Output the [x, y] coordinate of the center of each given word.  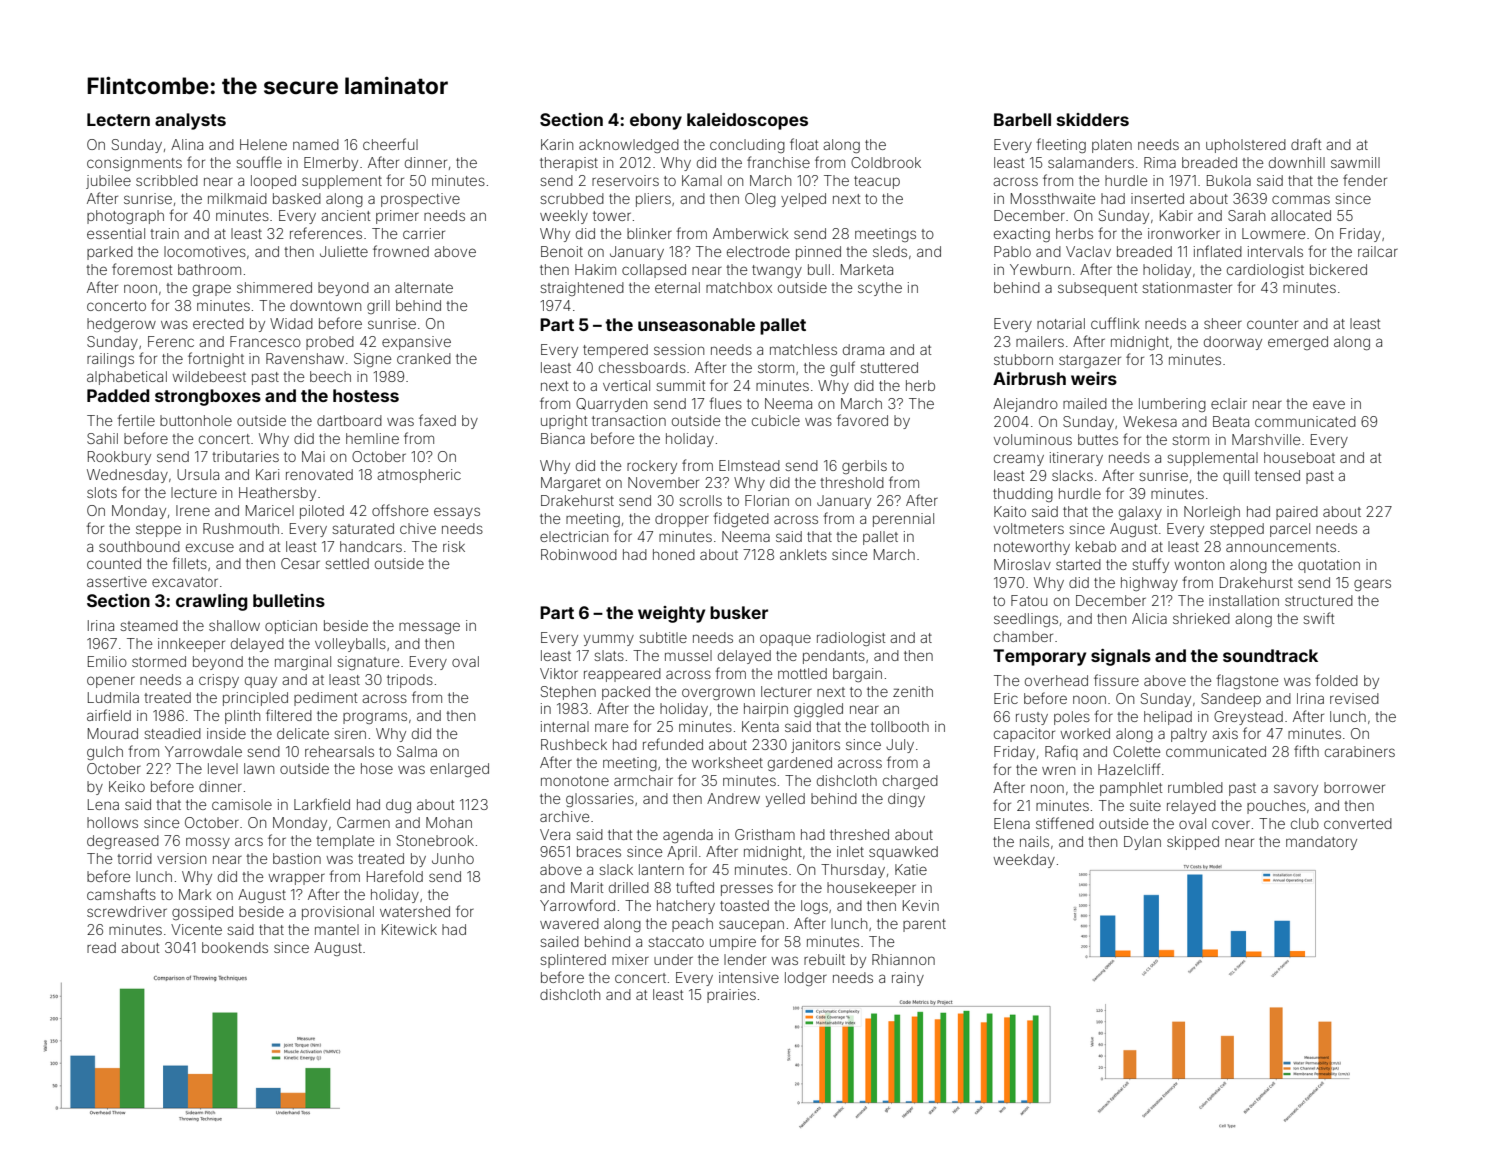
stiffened [1065, 823]
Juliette [344, 251]
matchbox [739, 287]
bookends [235, 947]
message [429, 628]
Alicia [1149, 618]
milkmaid [237, 198]
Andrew [733, 798]
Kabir [1176, 215]
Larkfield [322, 804]
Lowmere [1273, 233]
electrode [758, 251]
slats [609, 655]
